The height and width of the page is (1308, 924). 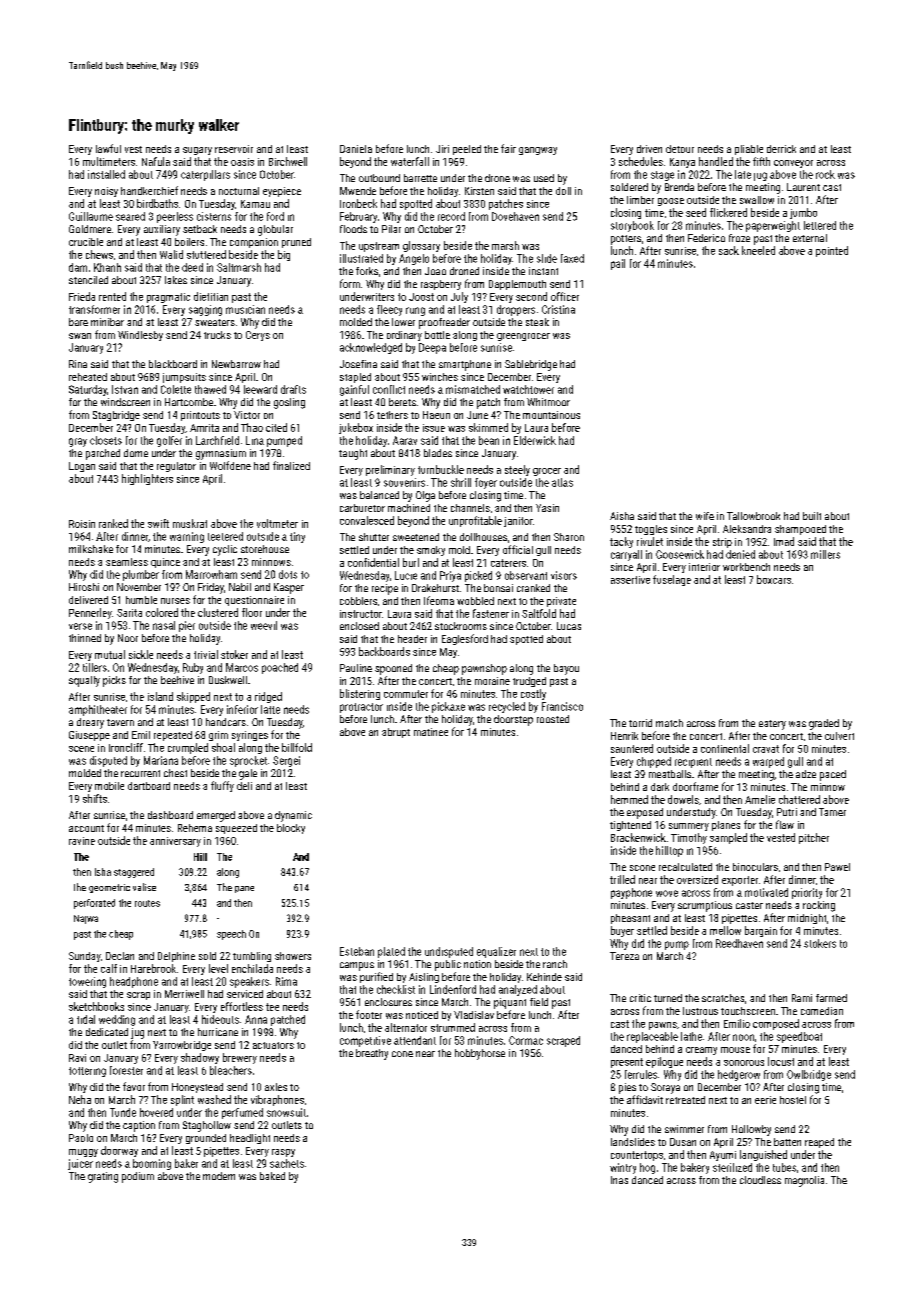 What do you see at coordinates (496, 952) in the page?
I see `equalizer` at bounding box center [496, 952].
